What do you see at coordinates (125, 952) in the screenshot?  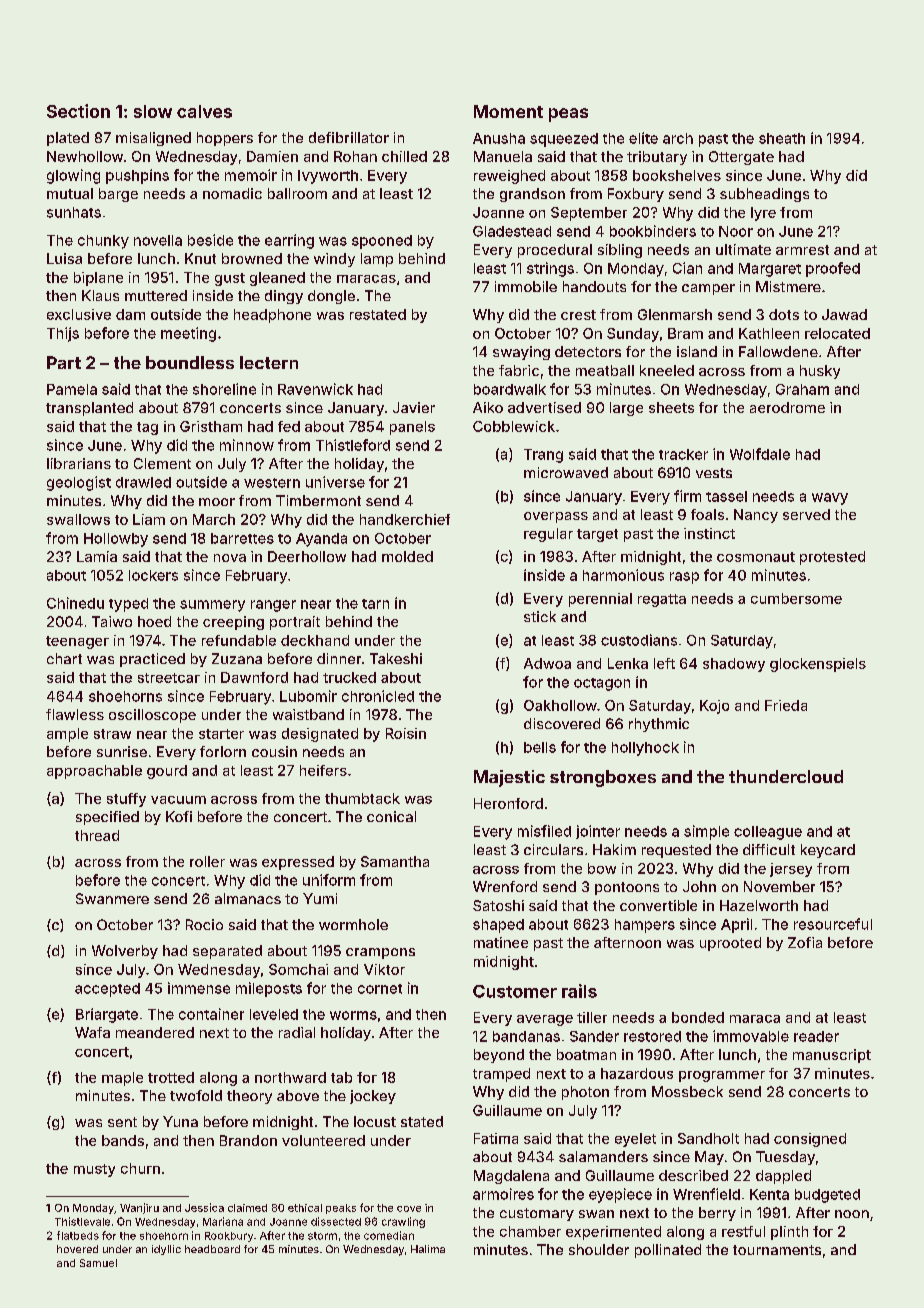 I see `Wolverby` at bounding box center [125, 952].
